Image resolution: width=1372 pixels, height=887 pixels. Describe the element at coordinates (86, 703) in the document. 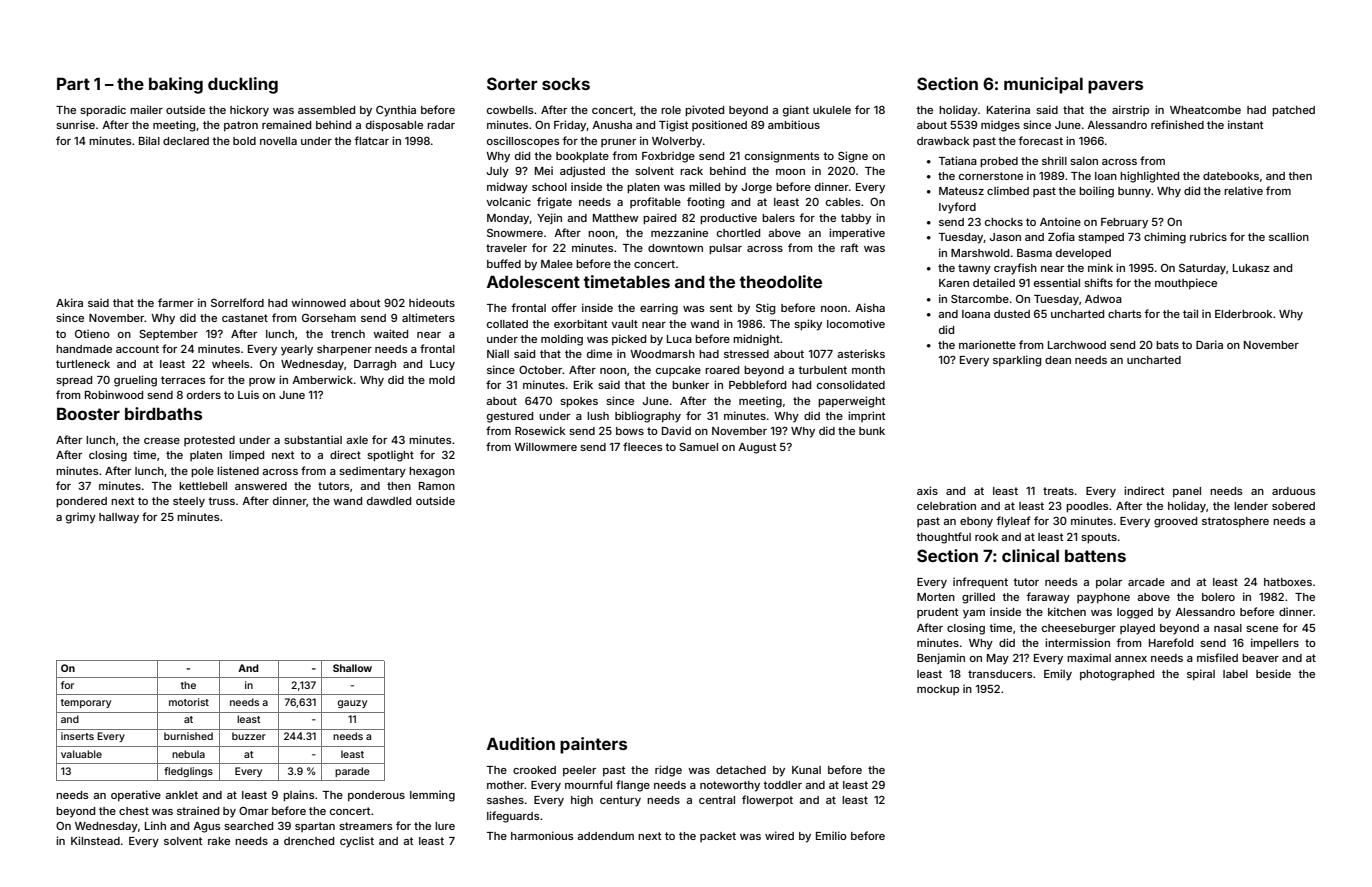

I see `temporary` at that location.
